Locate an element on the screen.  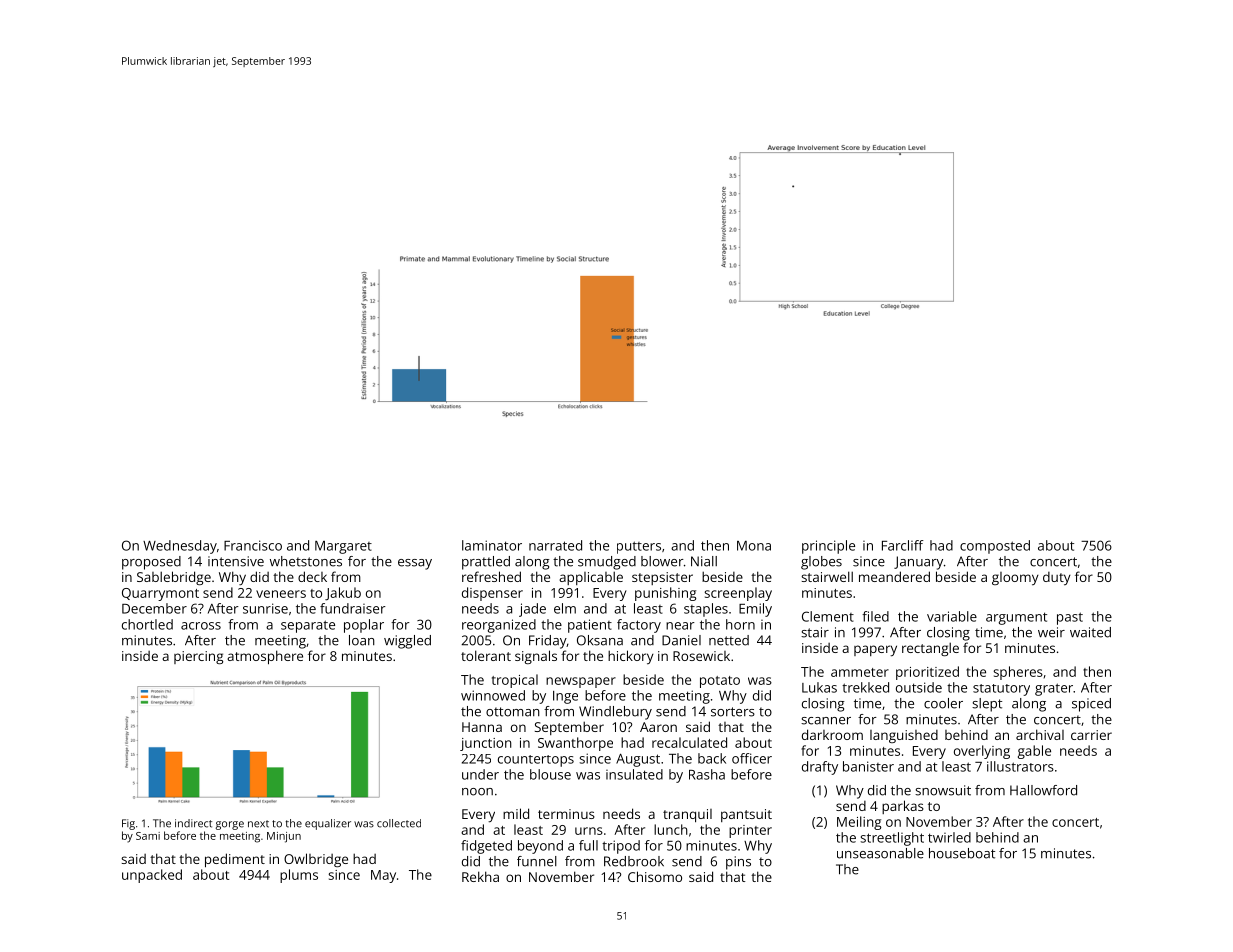
composted is located at coordinates (995, 547).
